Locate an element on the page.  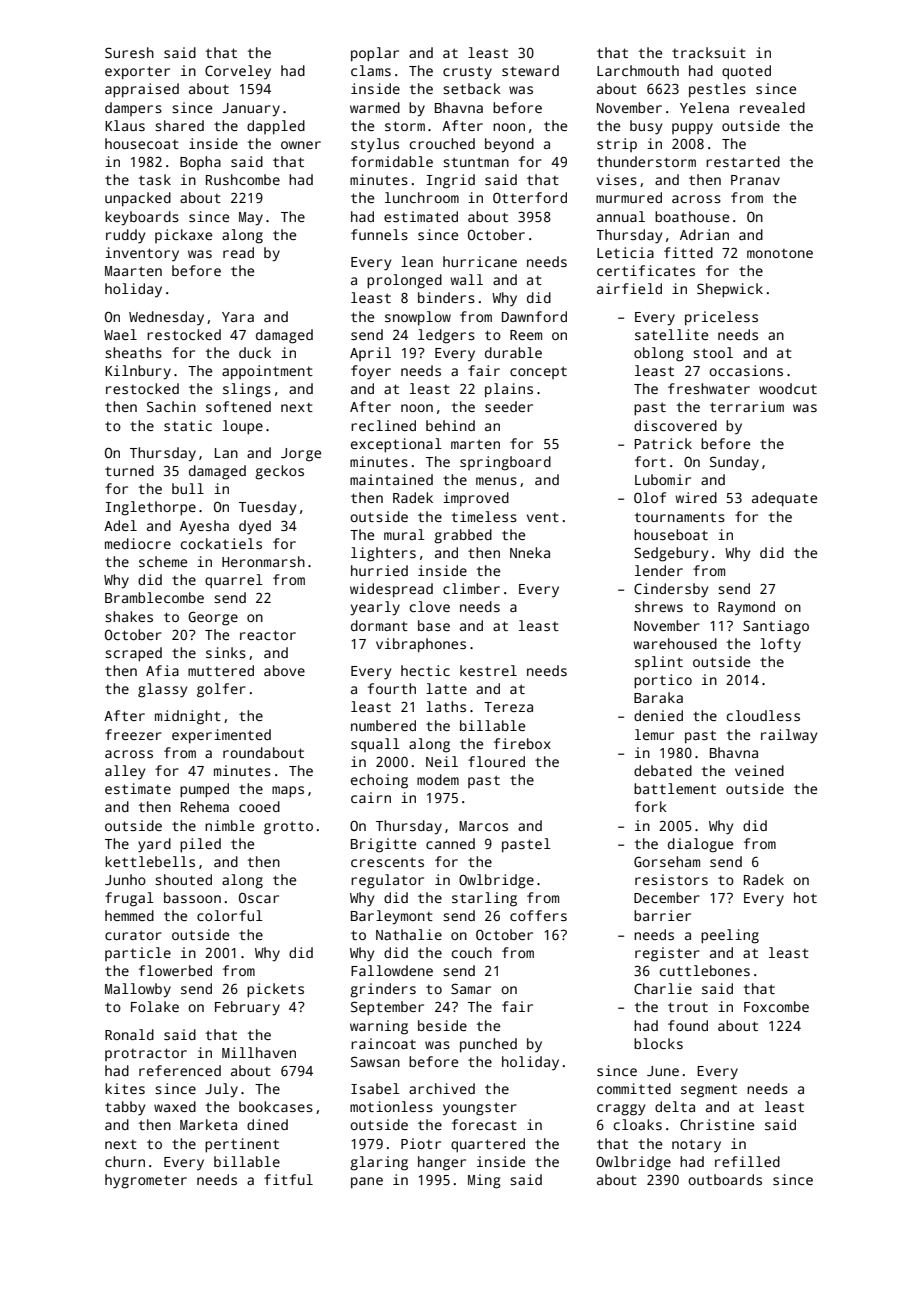
Sunday is located at coordinates (734, 463).
